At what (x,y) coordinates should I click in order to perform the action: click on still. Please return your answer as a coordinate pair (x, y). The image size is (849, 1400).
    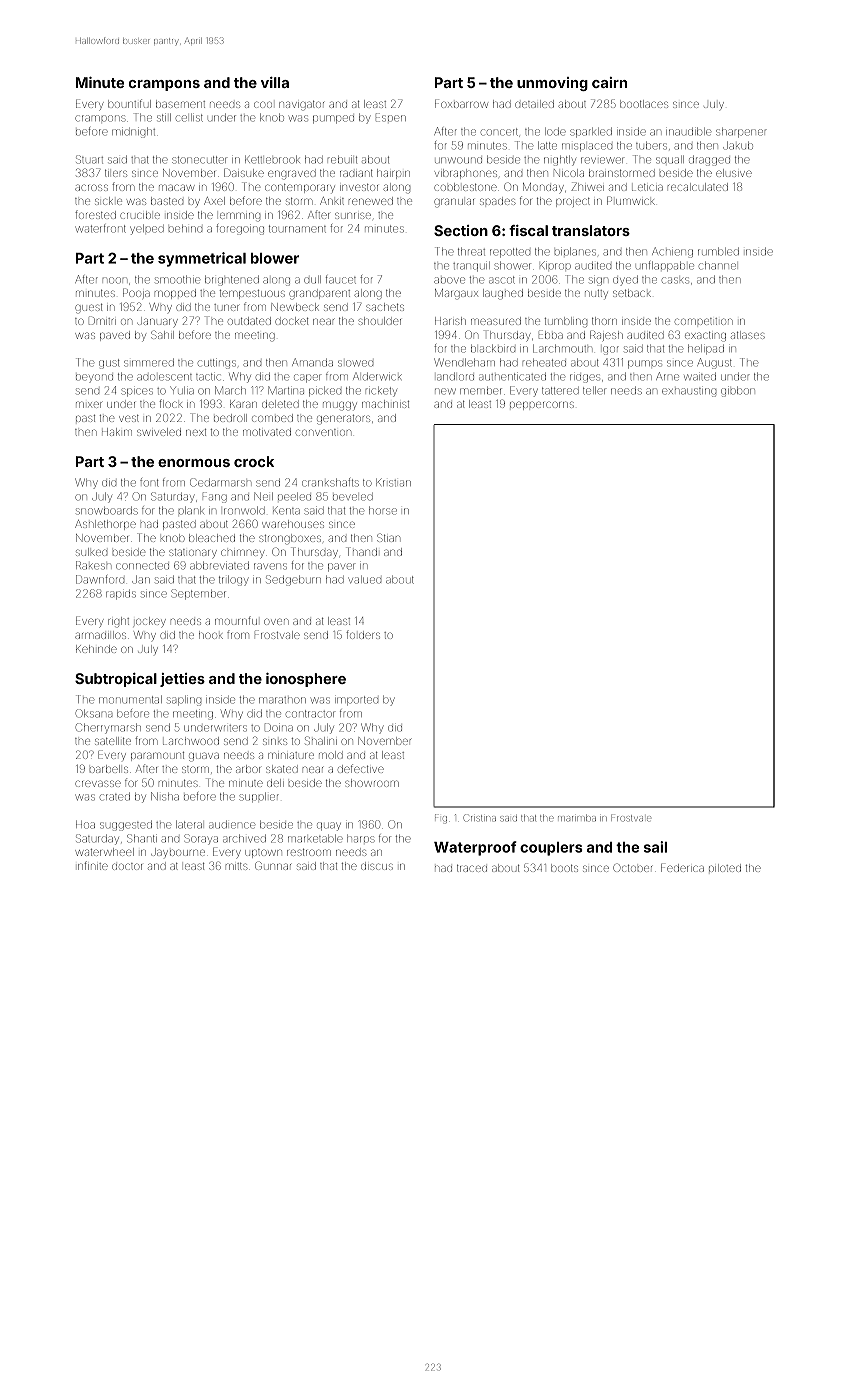
    Looking at the image, I should click on (164, 118).
